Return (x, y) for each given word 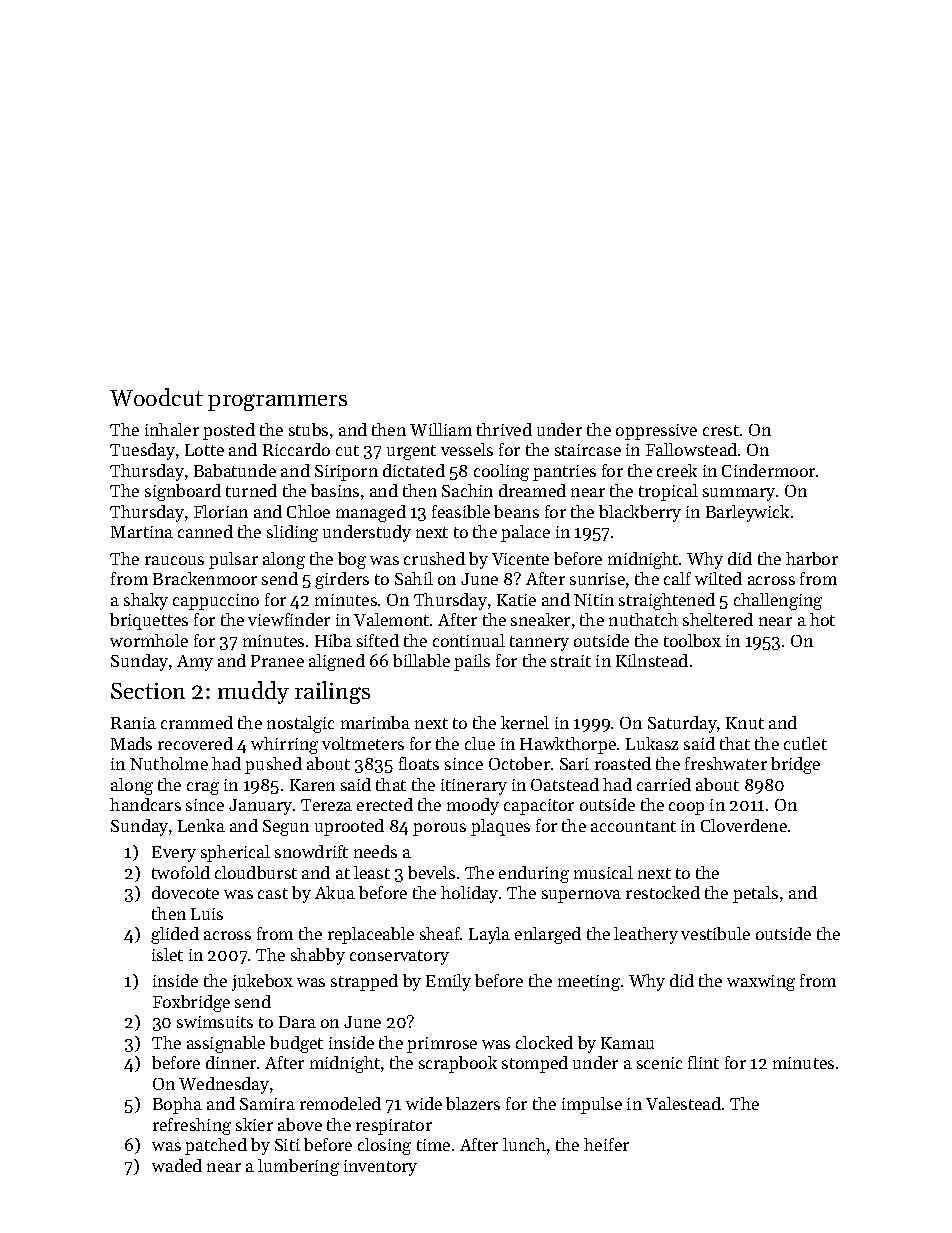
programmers (277, 402)
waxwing (761, 983)
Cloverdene (744, 825)
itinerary (474, 787)
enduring (534, 874)
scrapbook (458, 1064)
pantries (564, 473)
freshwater (726, 763)
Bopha (177, 1105)
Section (148, 691)
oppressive (656, 432)
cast (273, 893)
